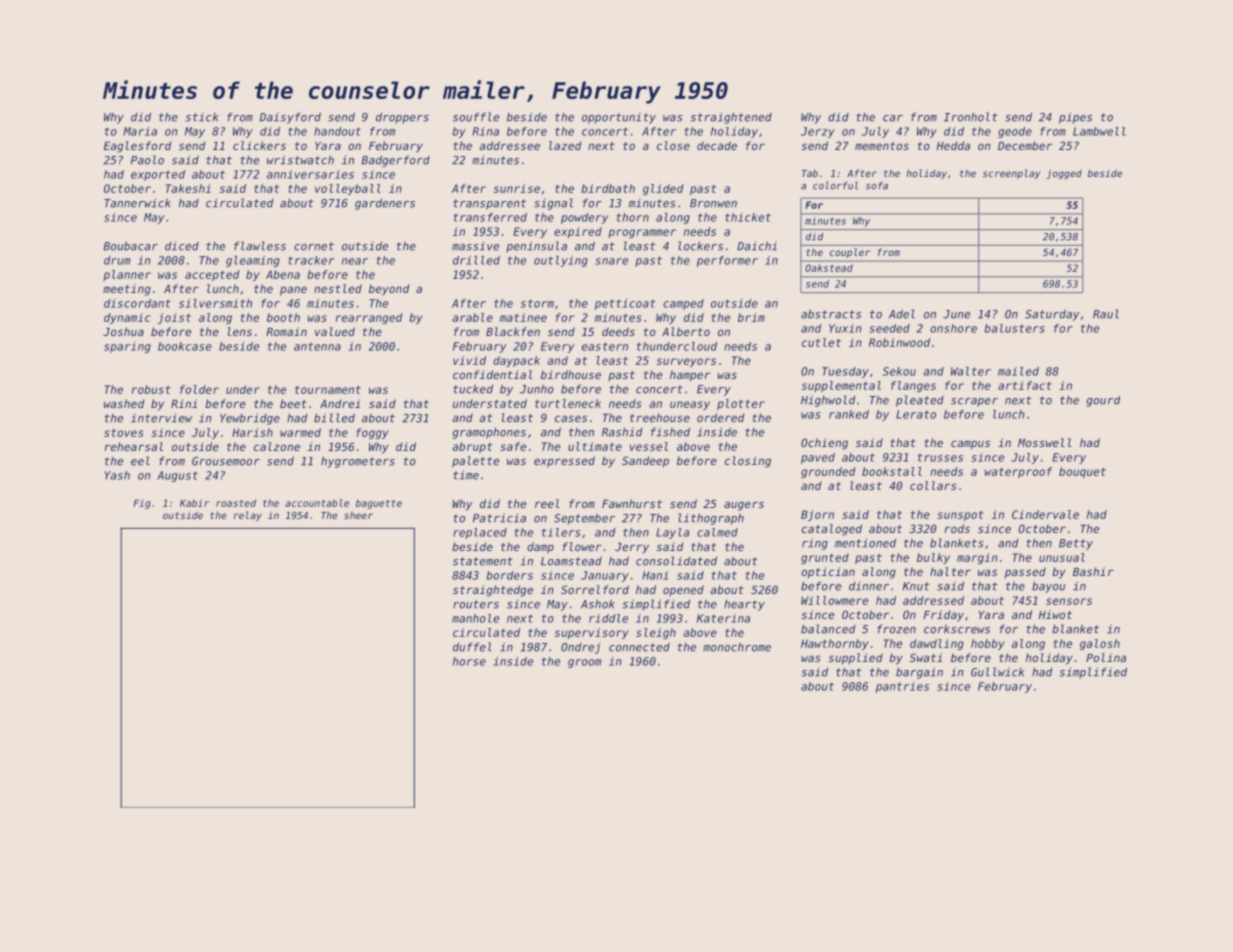 The image size is (1233, 952). Describe the element at coordinates (124, 403) in the screenshot. I see `washed` at that location.
